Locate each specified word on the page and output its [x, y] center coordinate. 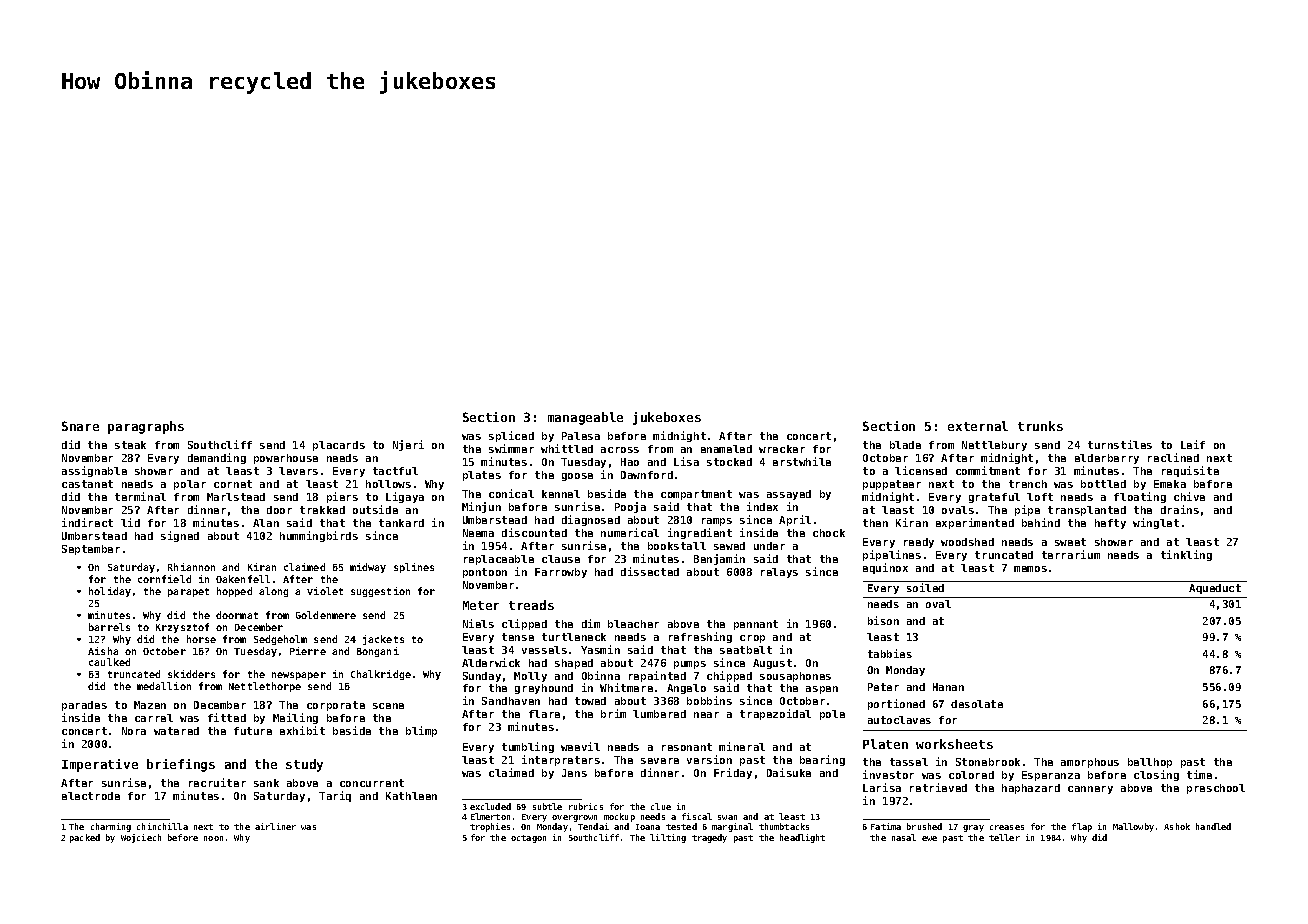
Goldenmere [326, 615]
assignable [94, 471]
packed [85, 838]
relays [779, 573]
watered [176, 731]
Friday [733, 773]
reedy [919, 543]
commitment [988, 470]
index [762, 506]
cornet [233, 484]
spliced [511, 436]
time [1199, 774]
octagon [528, 839]
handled [1213, 826]
